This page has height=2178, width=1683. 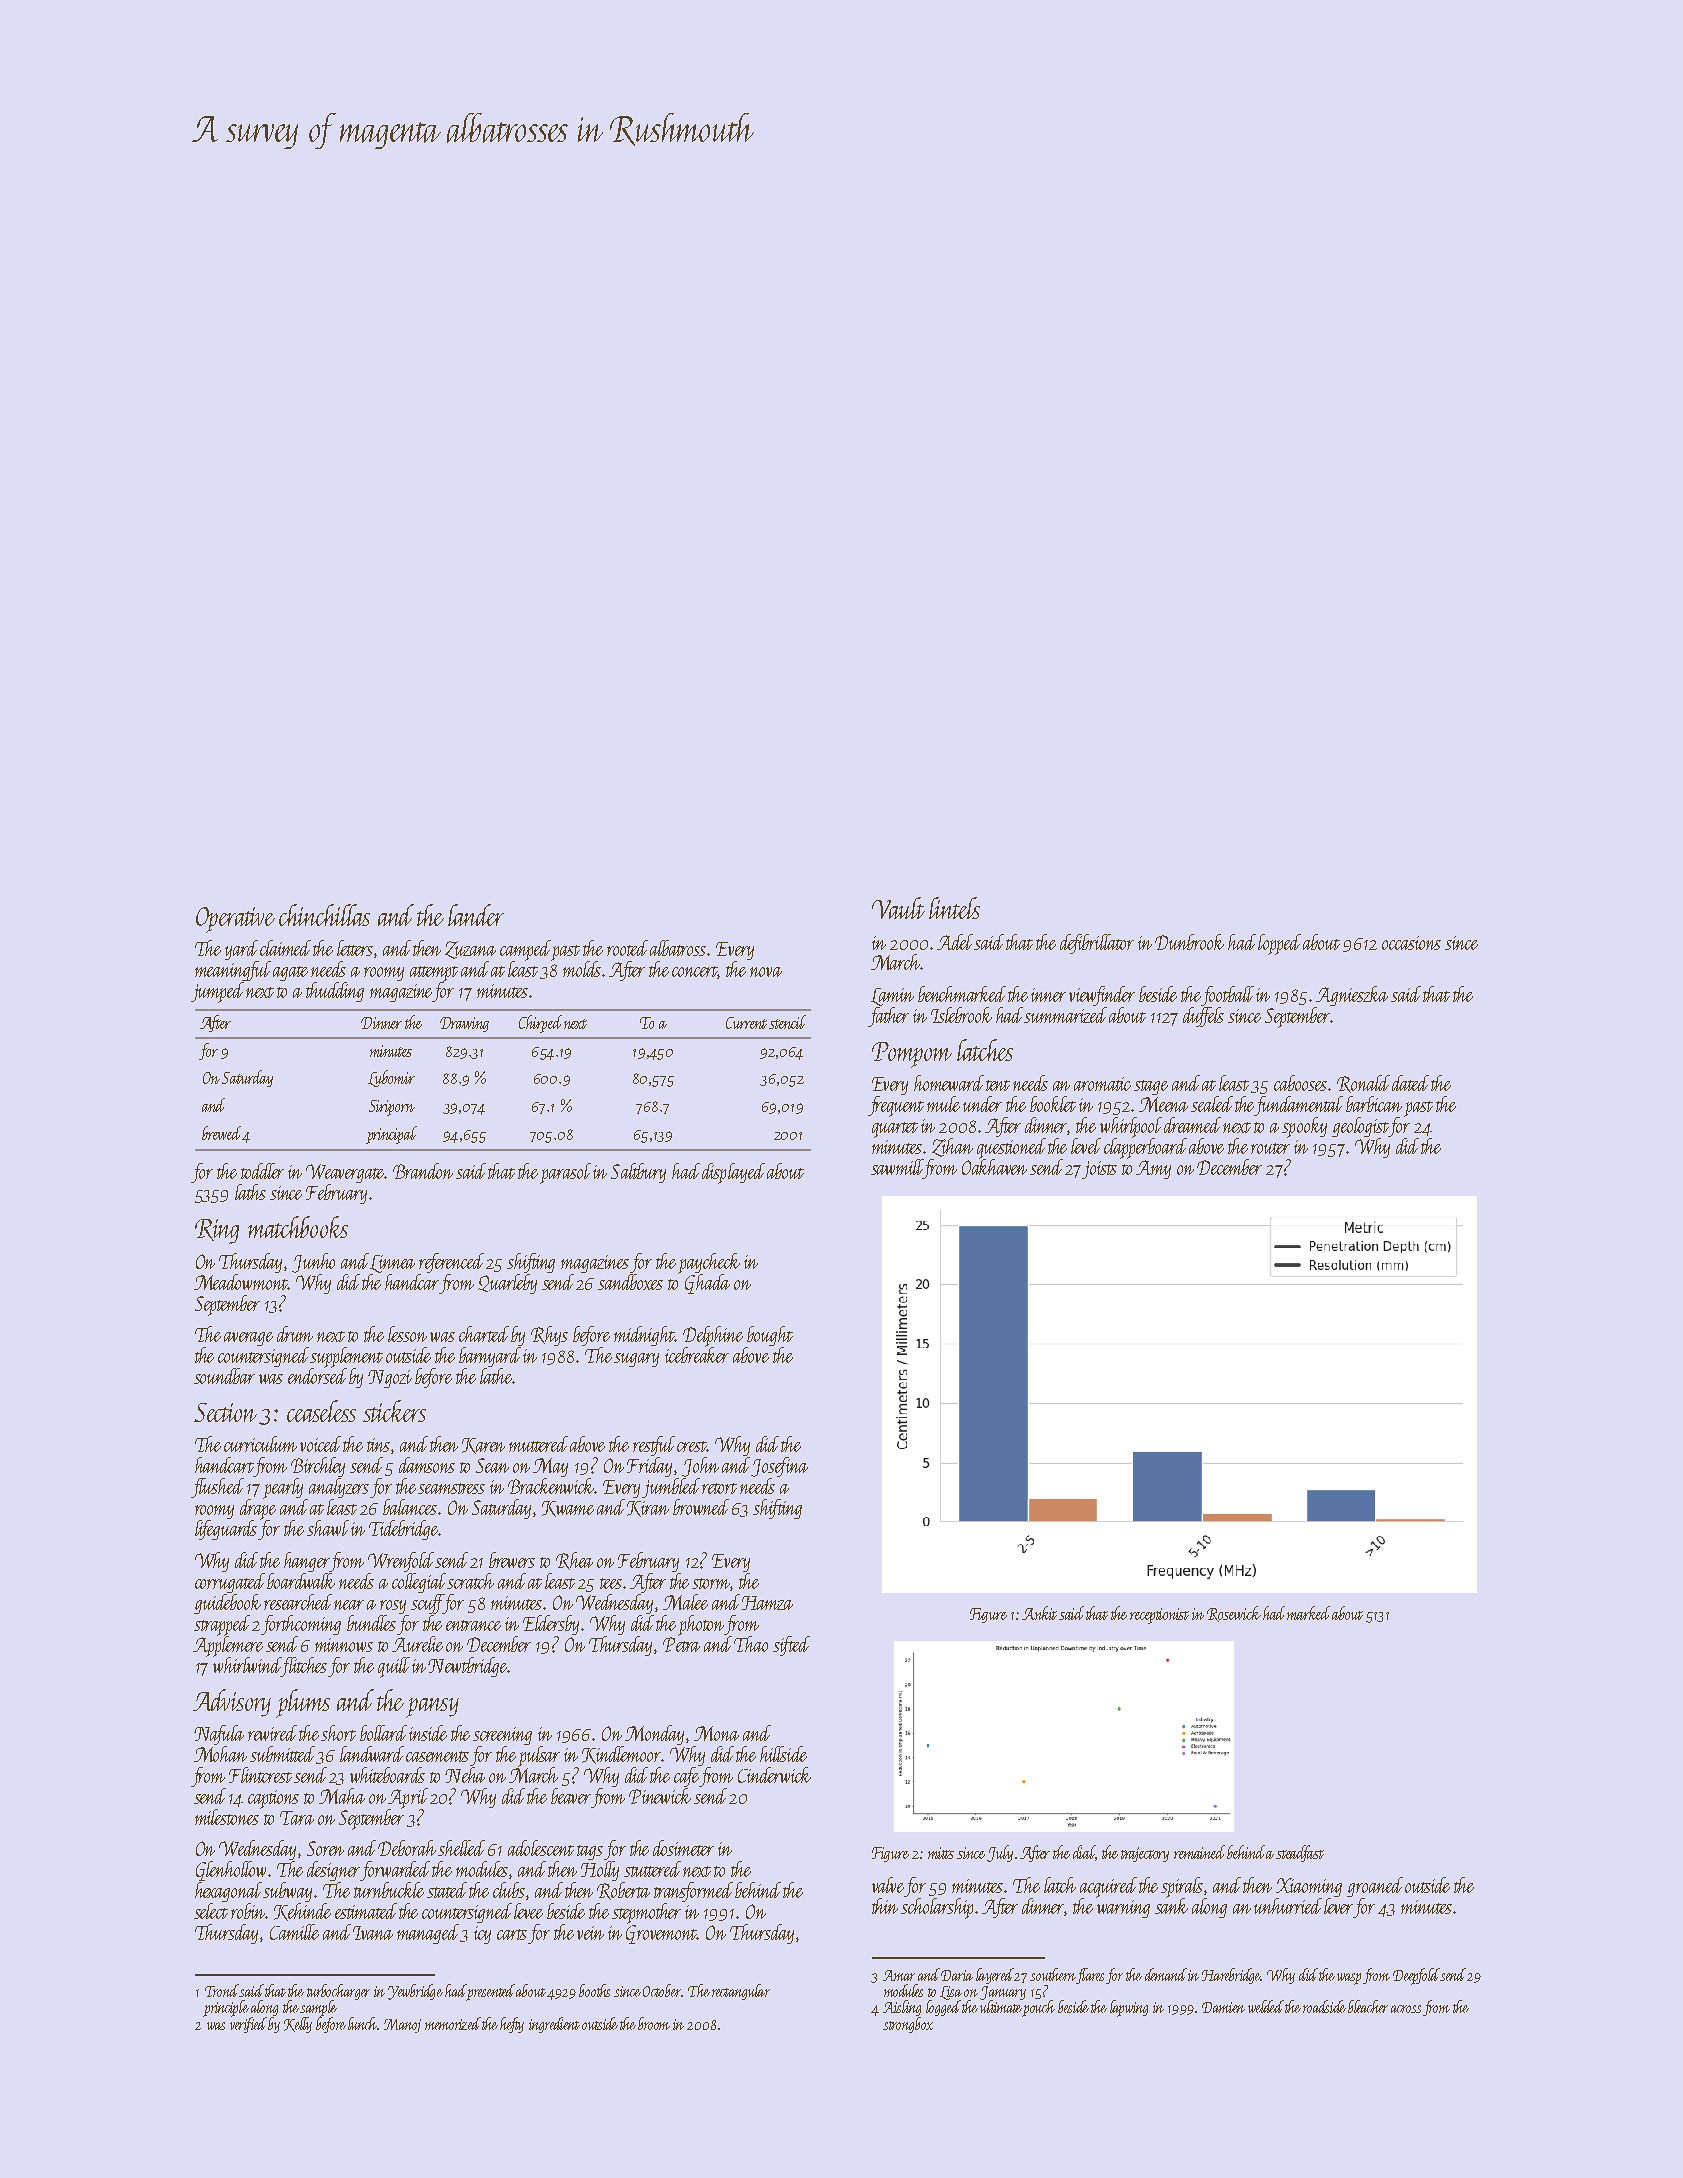 I want to click on Junho, so click(x=313, y=1263).
